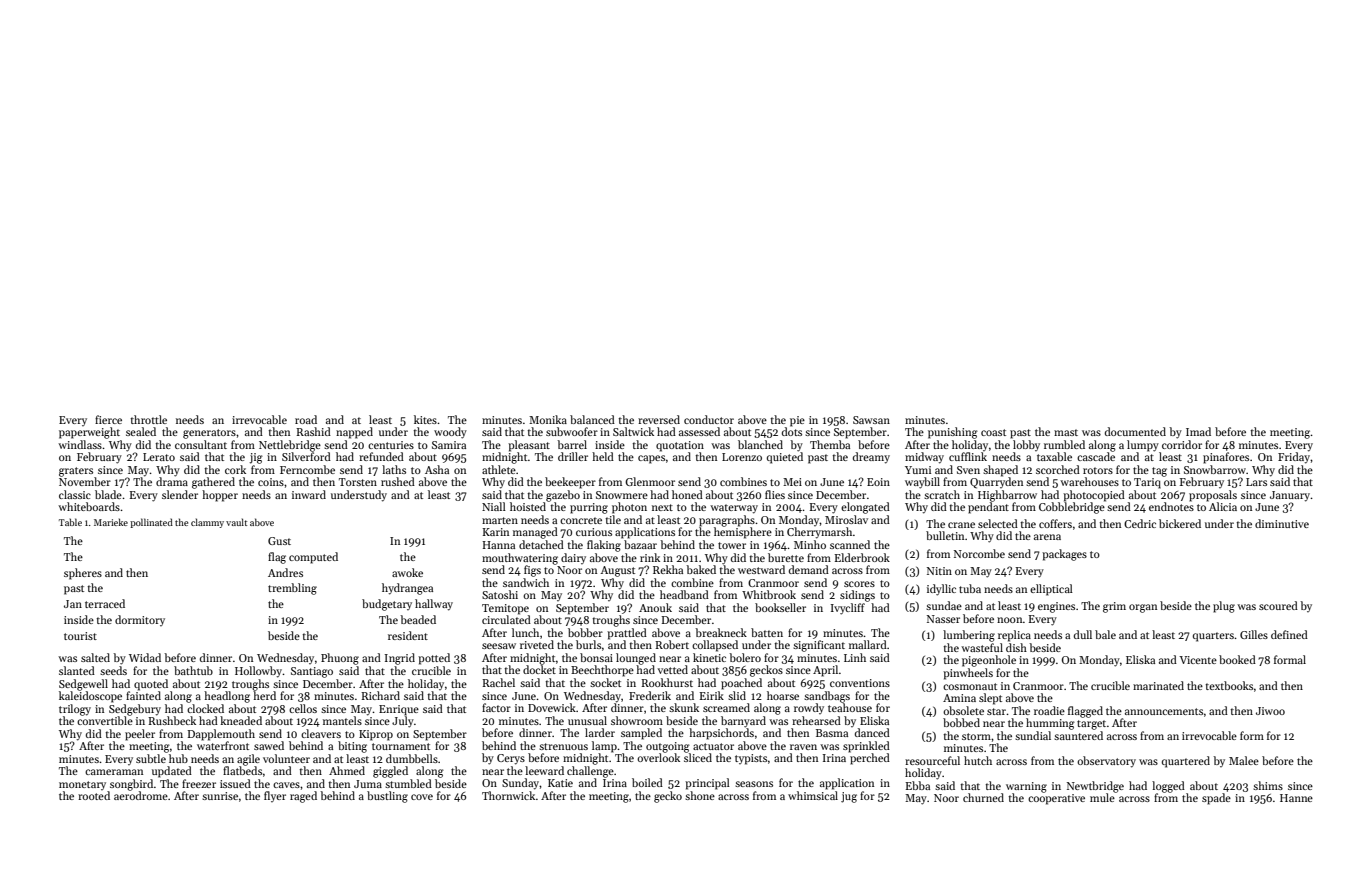 This screenshot has height=887, width=1372. What do you see at coordinates (89, 433) in the screenshot?
I see `paperweight` at bounding box center [89, 433].
